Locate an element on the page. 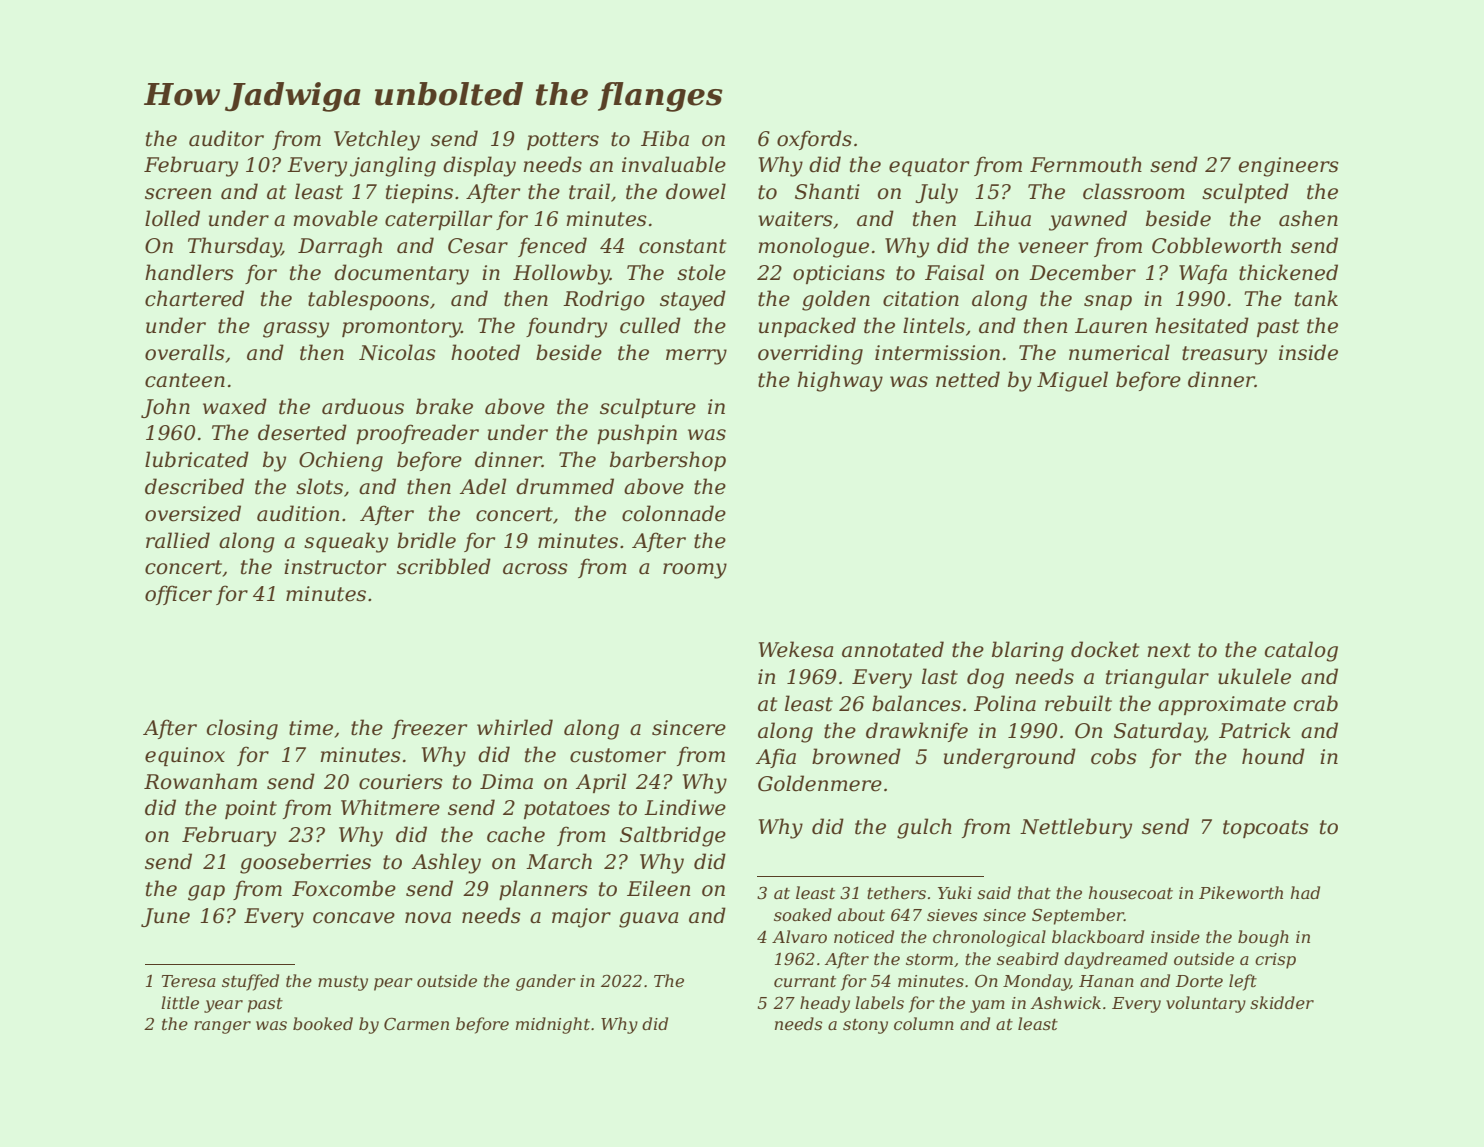  ranger is located at coordinates (222, 1027).
